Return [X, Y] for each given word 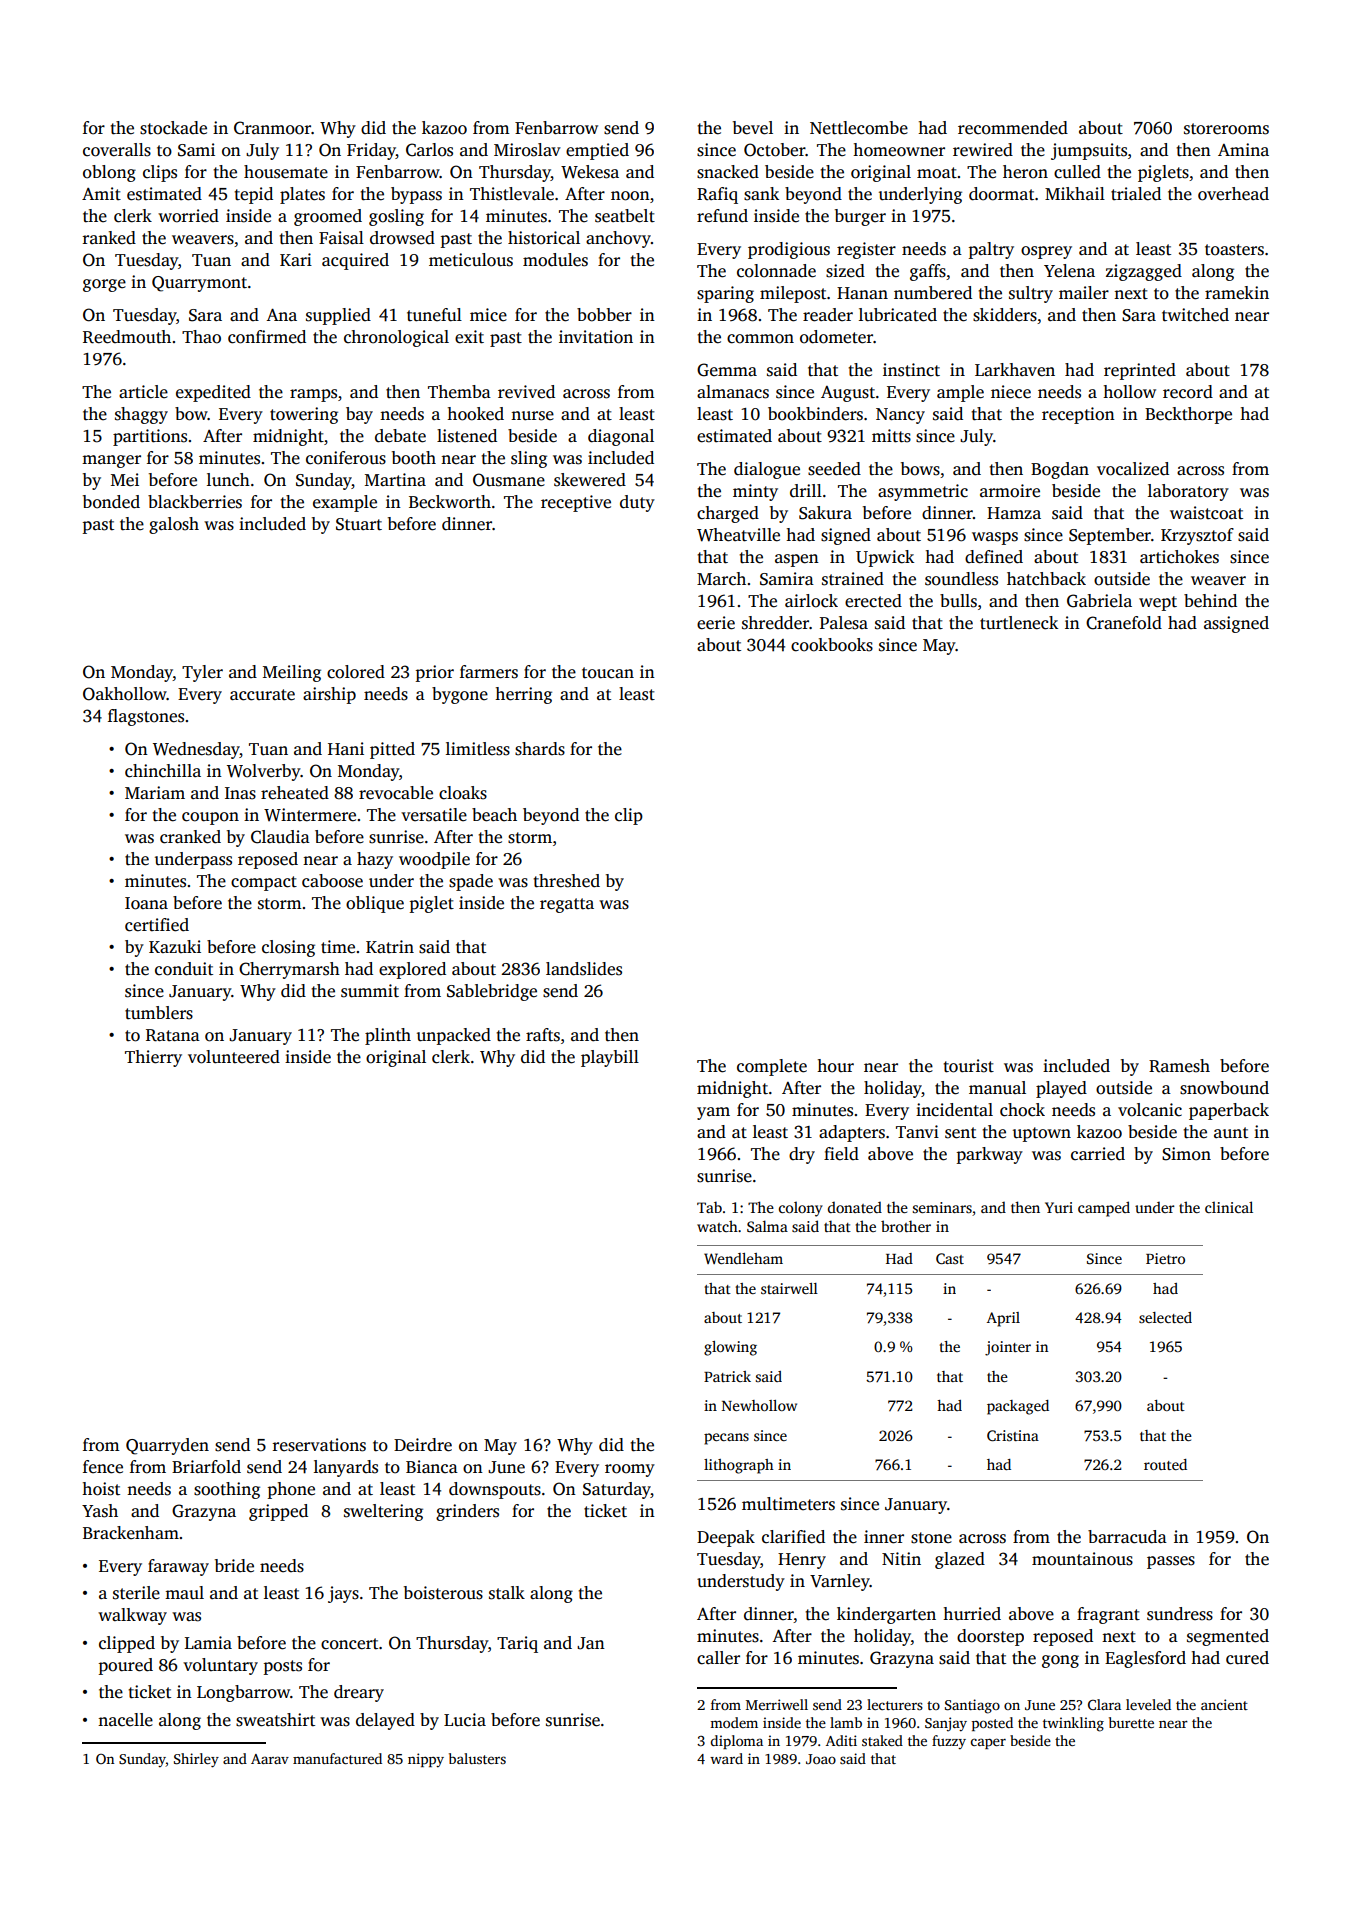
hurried [972, 1614]
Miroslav [527, 150]
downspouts [495, 1490]
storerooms [1226, 129]
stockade [173, 128]
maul [184, 1592]
